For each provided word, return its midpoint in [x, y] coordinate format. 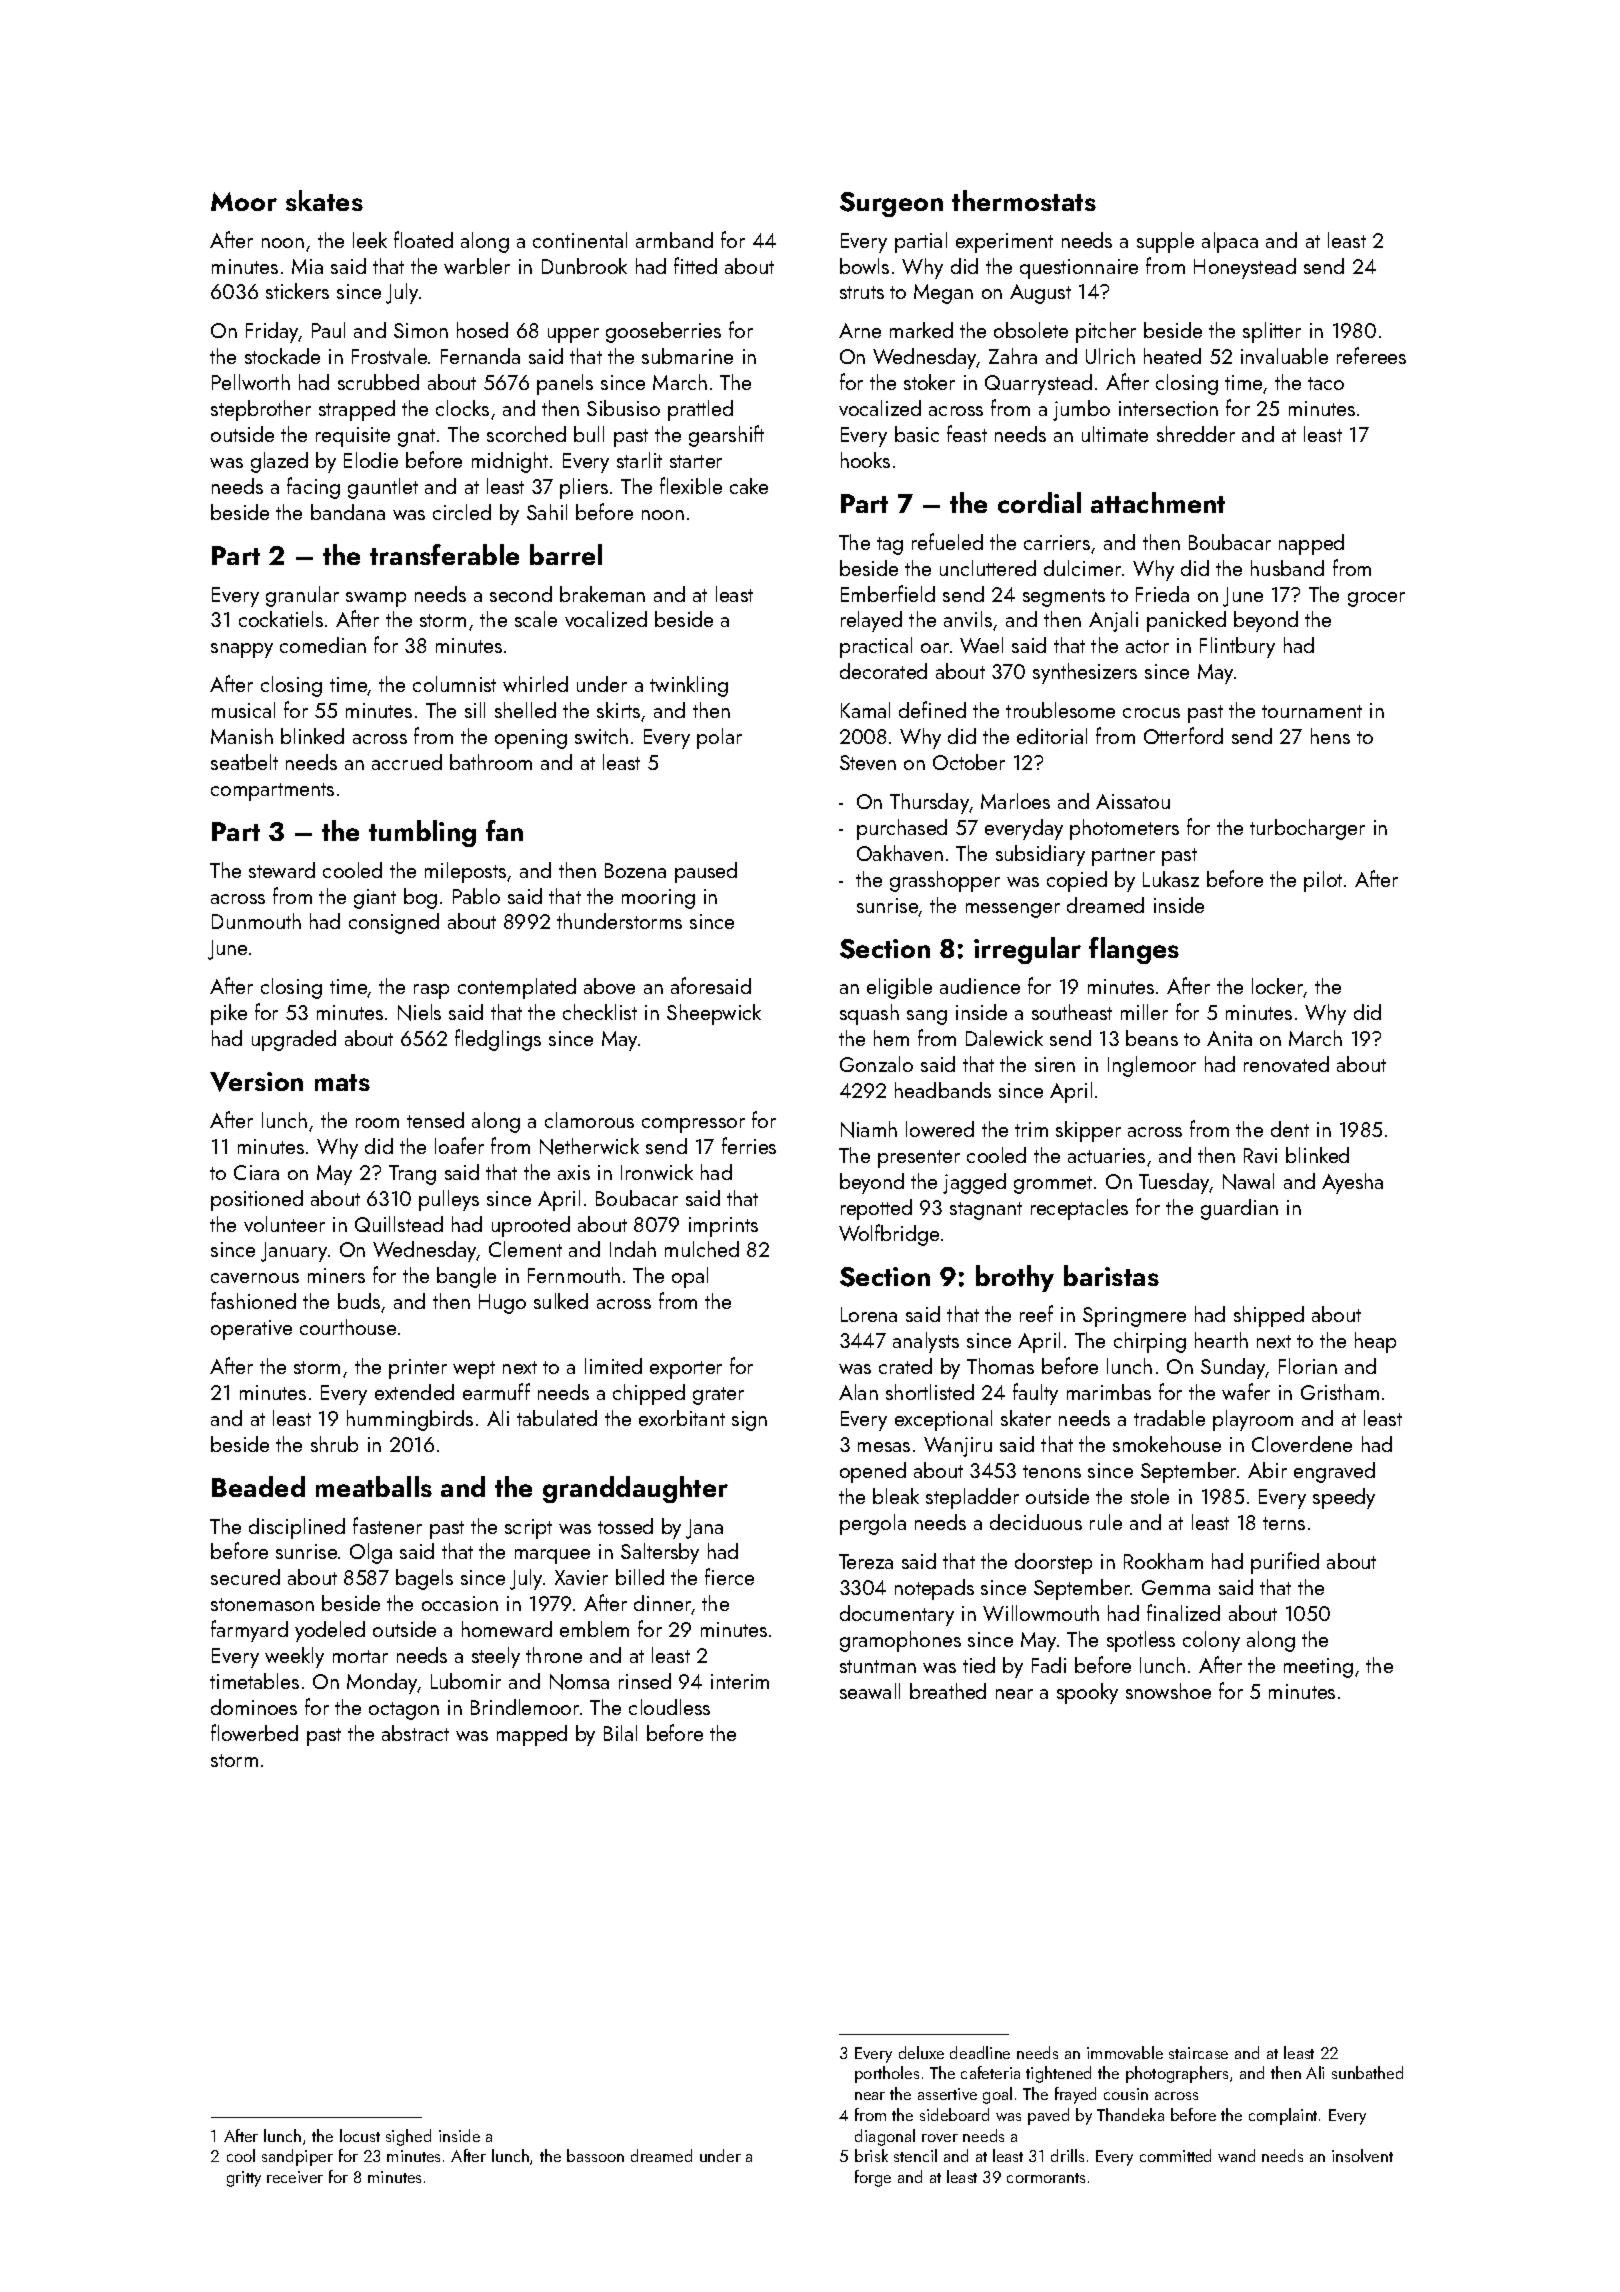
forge [873, 2178]
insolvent [1362, 2155]
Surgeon [891, 204]
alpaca [1230, 242]
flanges [1134, 950]
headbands [943, 1090]
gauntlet [383, 488]
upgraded [294, 1040]
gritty [244, 2179]
